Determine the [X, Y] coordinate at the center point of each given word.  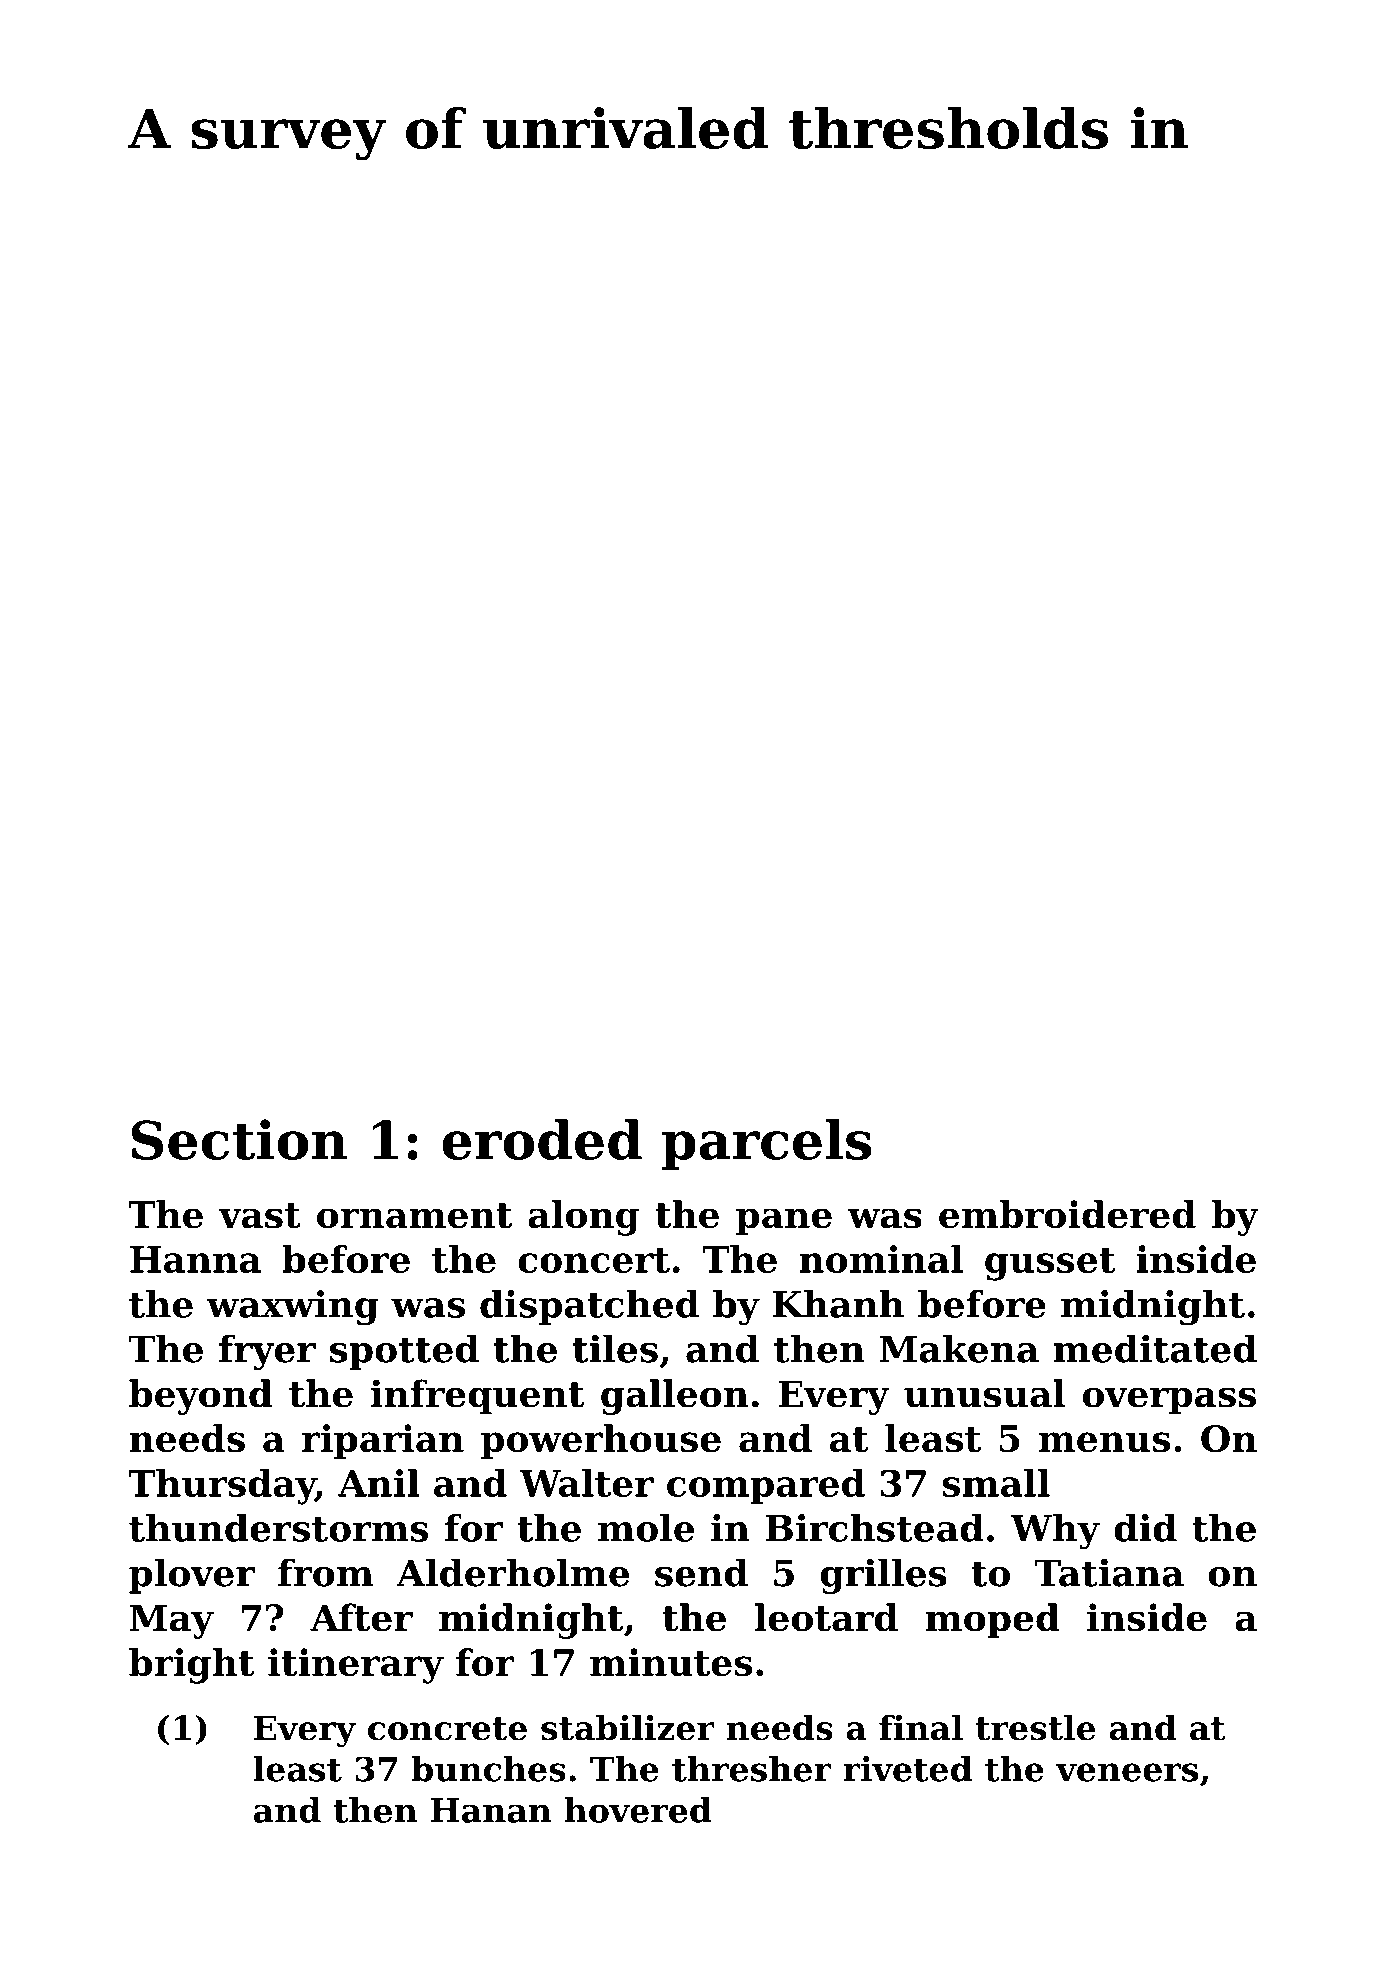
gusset [1050, 1264]
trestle [1035, 1727]
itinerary [356, 1666]
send [701, 1572]
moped [993, 1621]
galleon [674, 1397]
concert [594, 1260]
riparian [383, 1441]
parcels [767, 1144]
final [921, 1727]
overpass [1169, 1401]
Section [239, 1139]
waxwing [292, 1308]
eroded [542, 1139]
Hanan [491, 1810]
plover [192, 1576]
